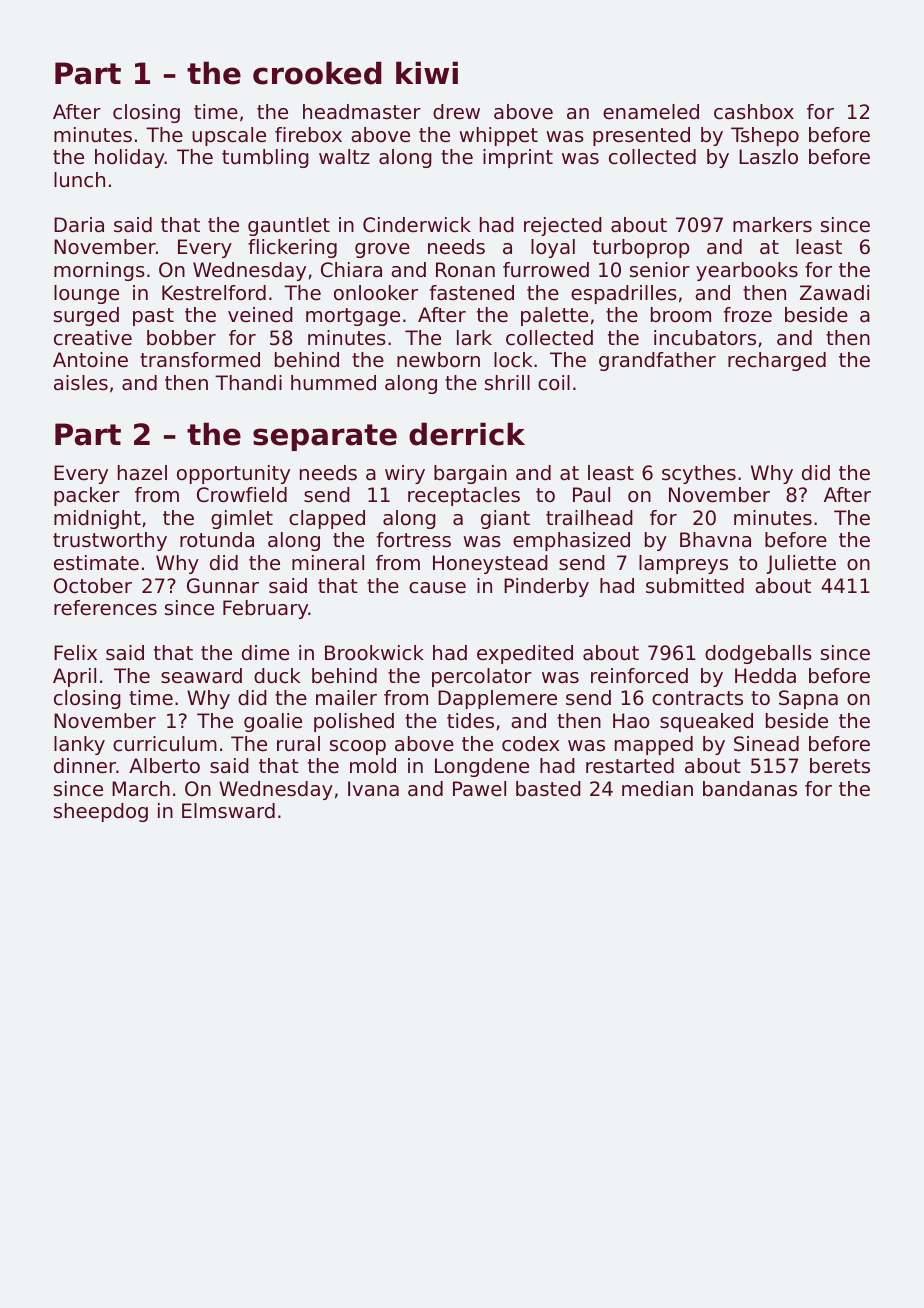 This page has width=924, height=1308. Describe the element at coordinates (228, 811) in the page. I see `Elmsward` at that location.
